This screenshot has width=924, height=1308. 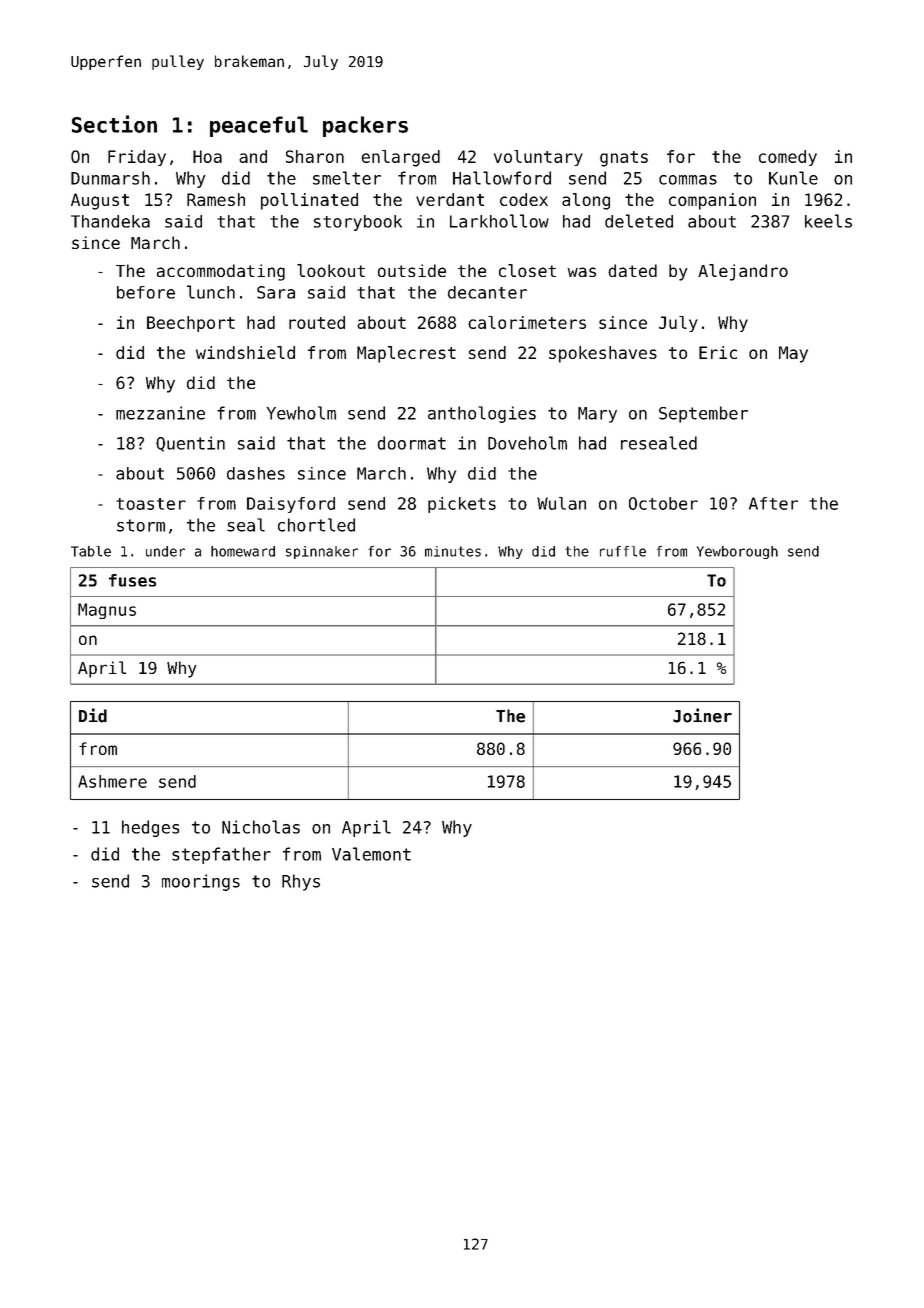 I want to click on Sharon, so click(x=315, y=156).
